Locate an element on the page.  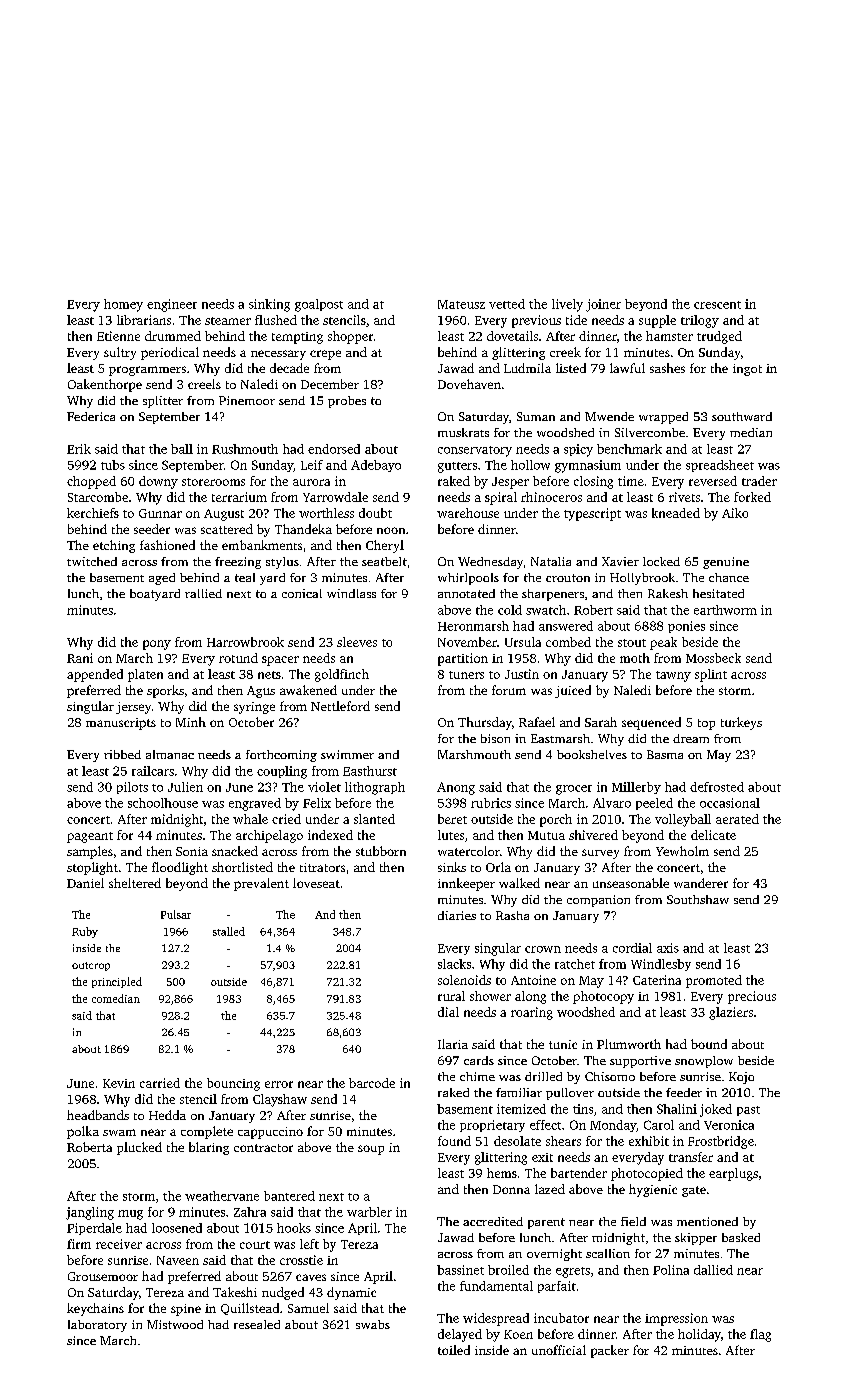
dovetails is located at coordinates (512, 336).
